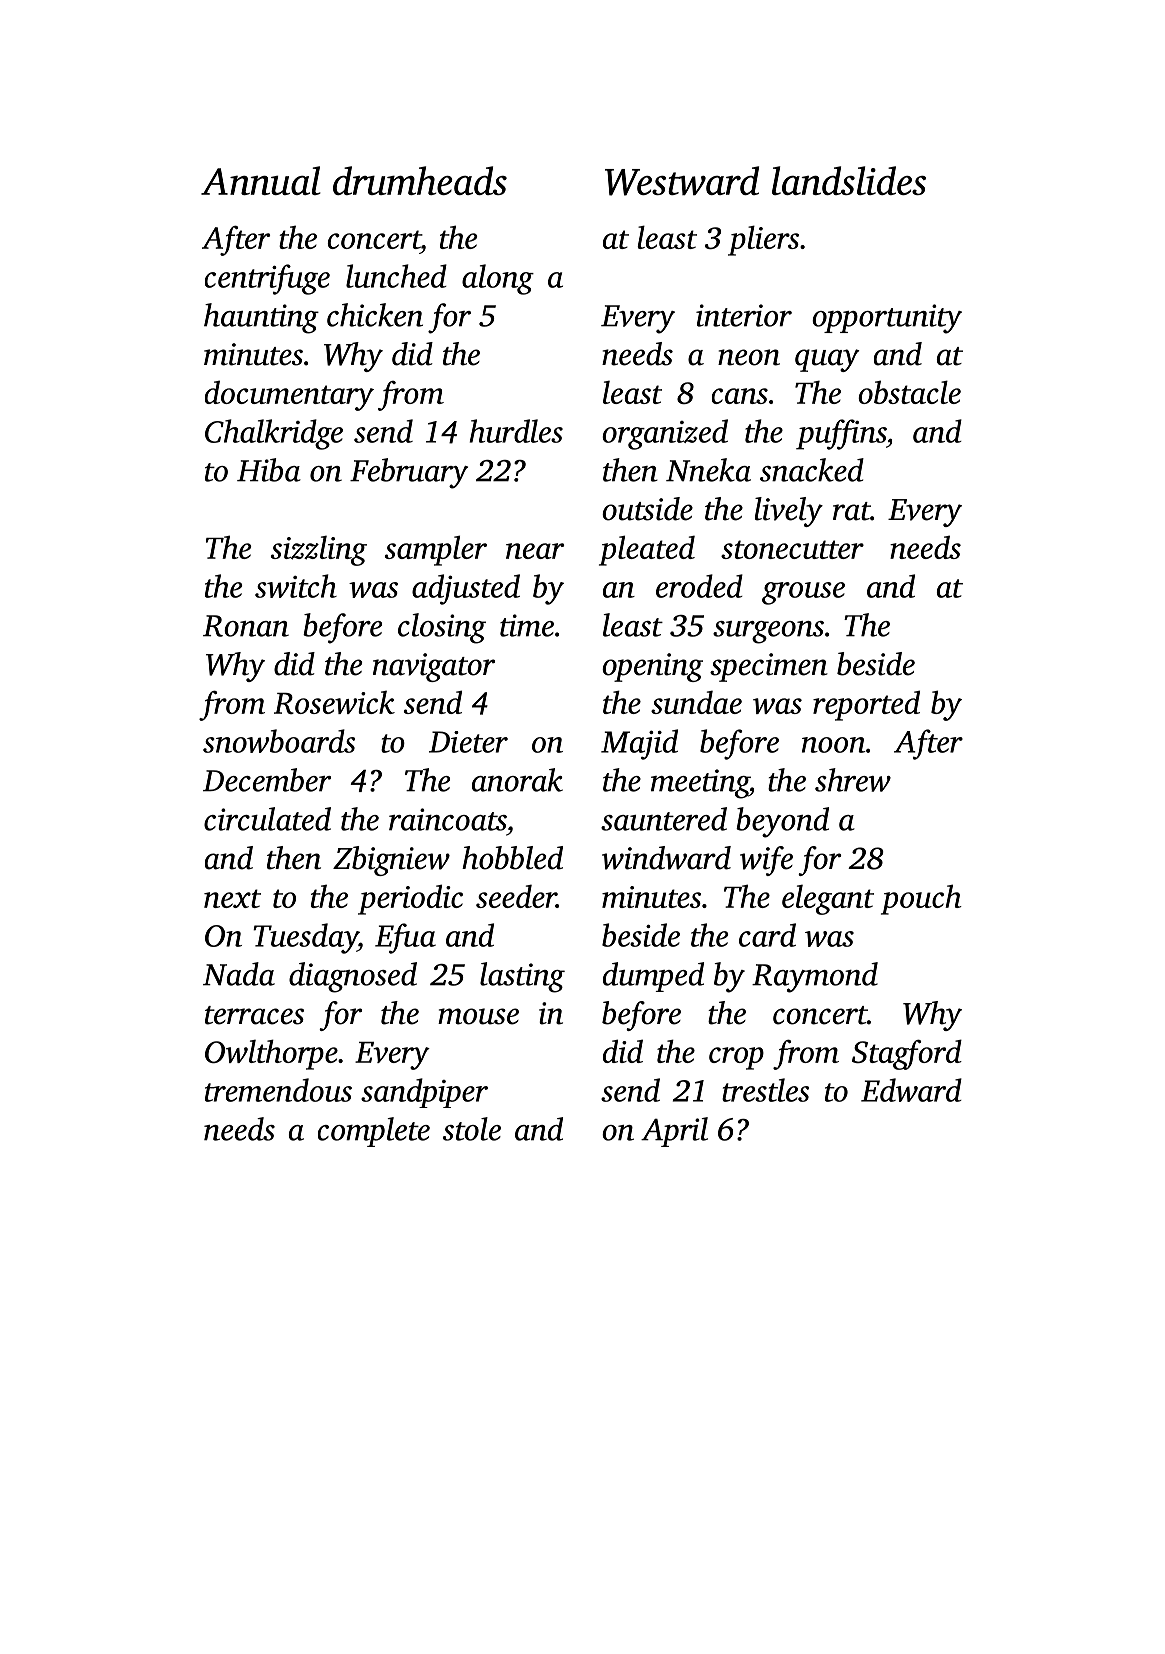 This screenshot has height=1654, width=1165. What do you see at coordinates (424, 1093) in the screenshot?
I see `sandpiper` at bounding box center [424, 1093].
